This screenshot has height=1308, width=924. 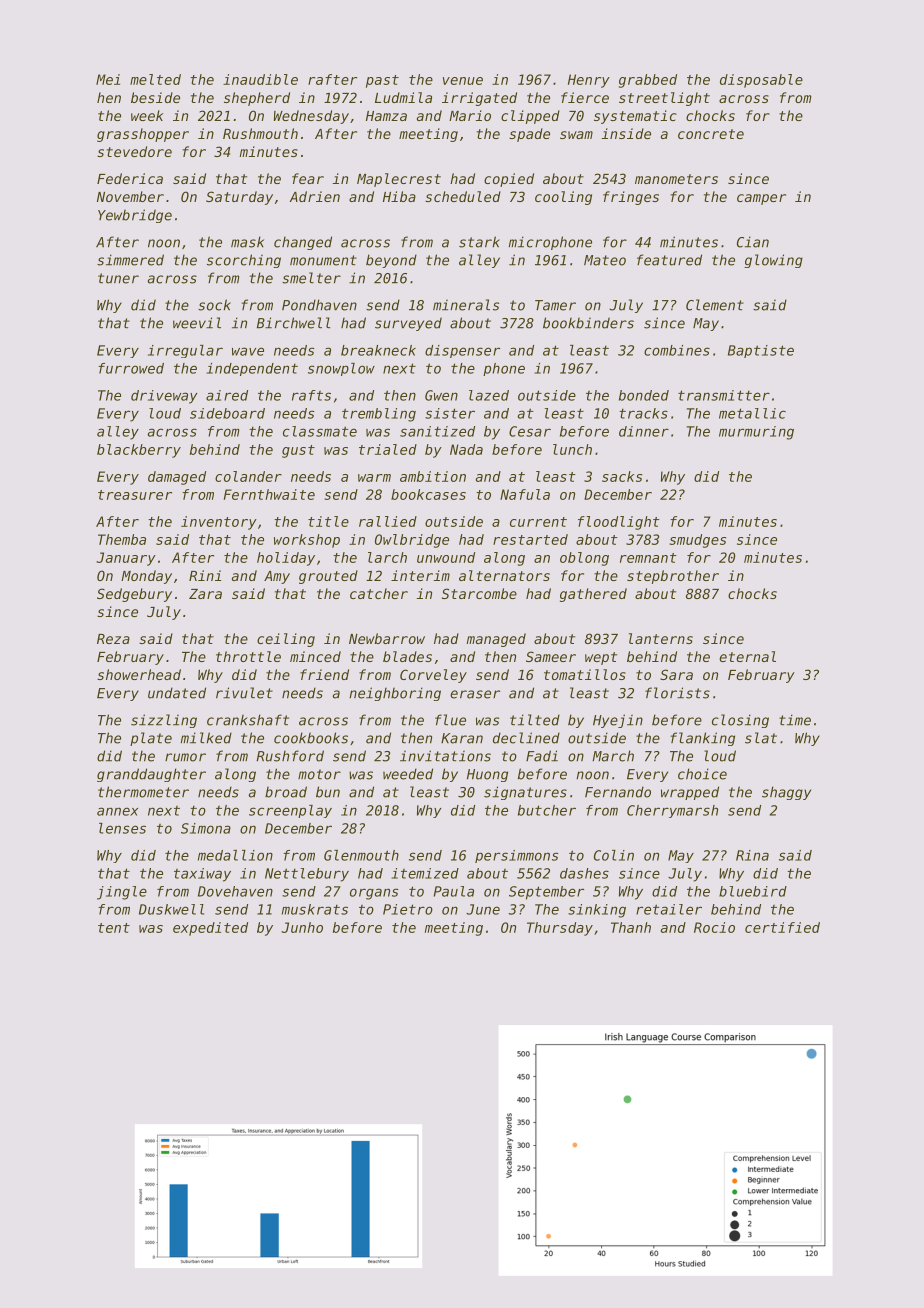 I want to click on disposable, so click(x=761, y=81).
